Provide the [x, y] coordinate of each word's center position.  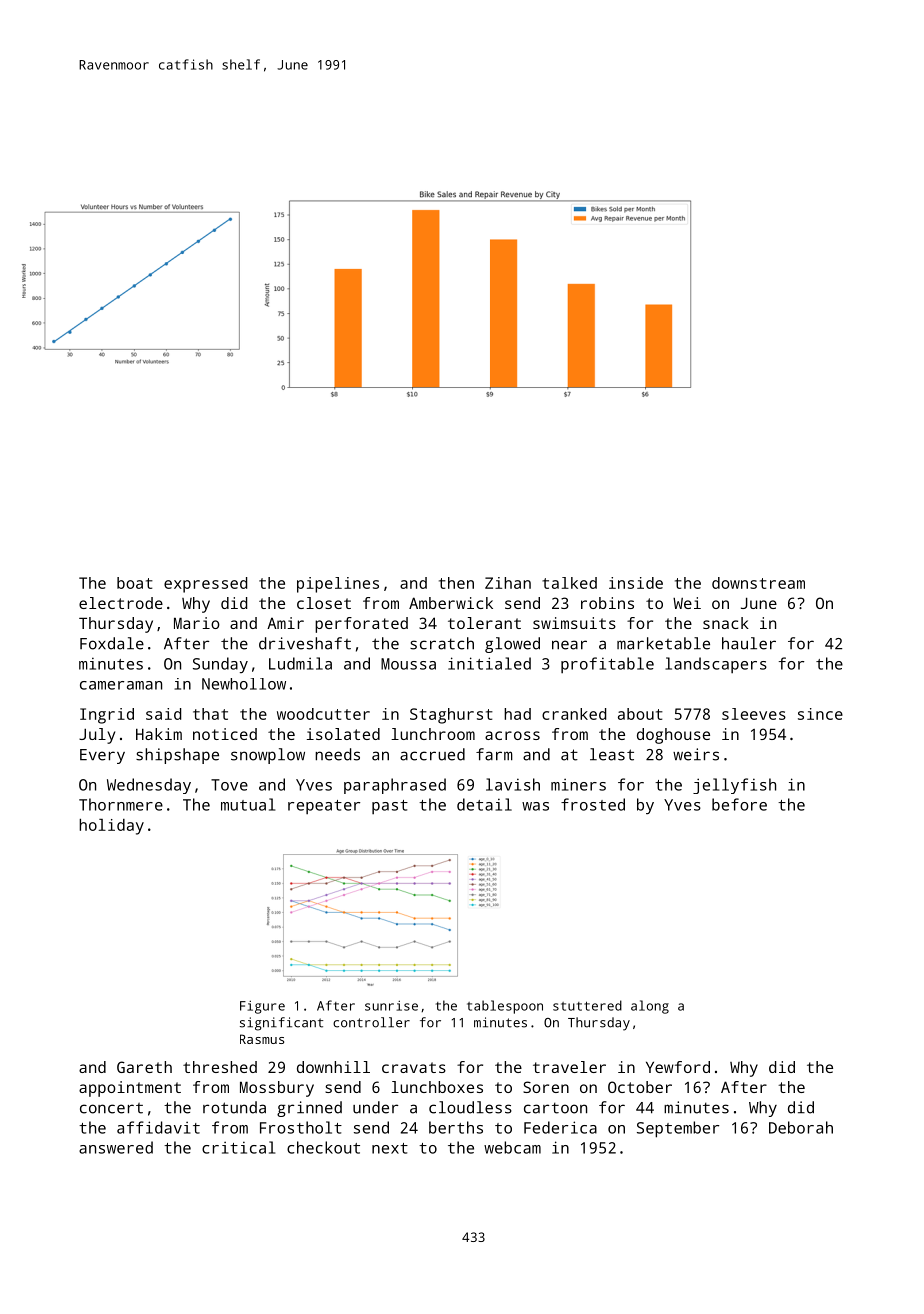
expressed [205, 585]
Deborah [801, 1127]
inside [636, 583]
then [456, 583]
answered [116, 1147]
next [390, 1148]
